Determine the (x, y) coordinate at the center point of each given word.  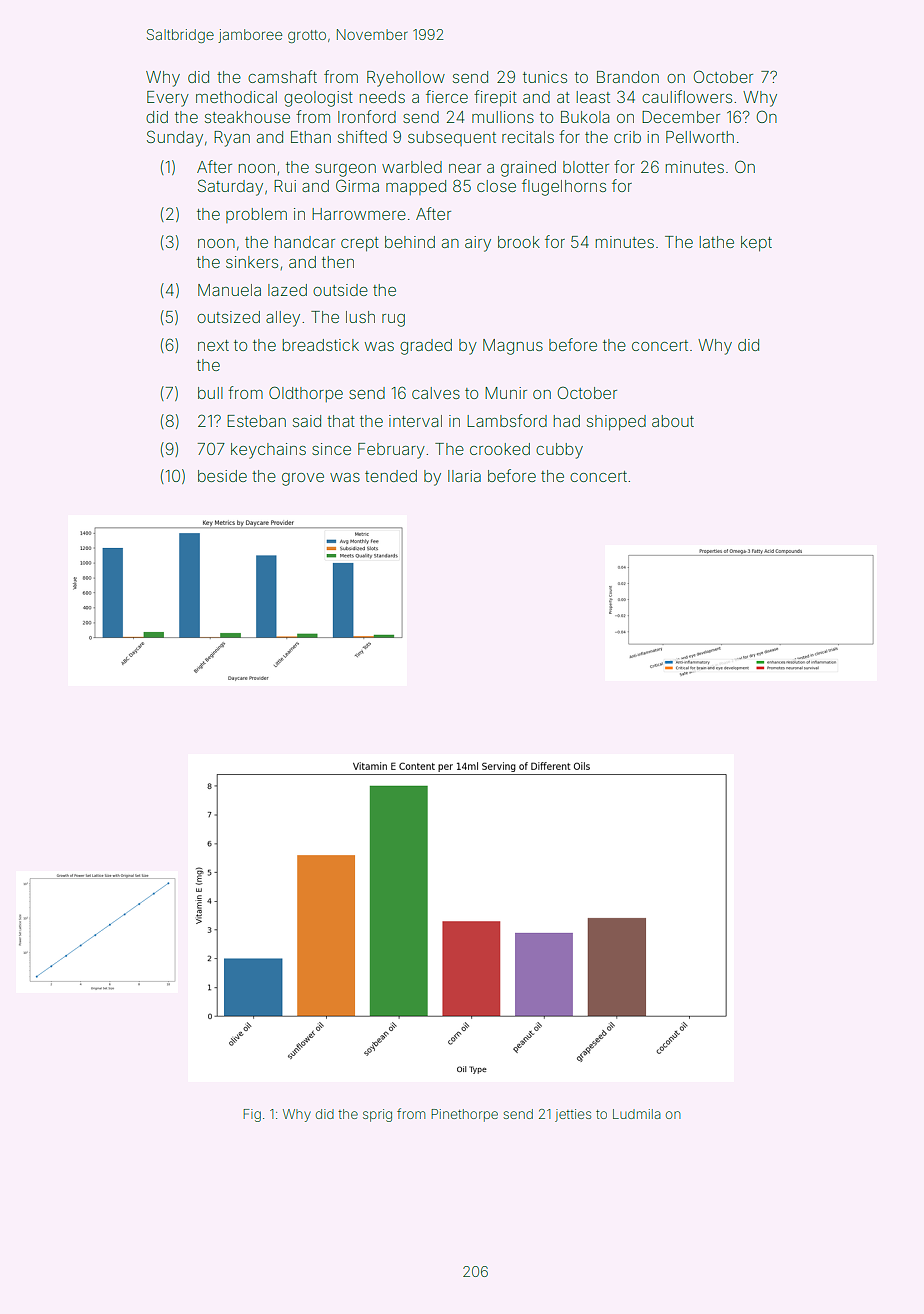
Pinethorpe (464, 1115)
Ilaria (464, 476)
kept (756, 244)
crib (627, 137)
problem (256, 215)
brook (519, 242)
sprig (377, 1115)
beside (222, 476)
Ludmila (637, 1114)
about (673, 421)
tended (391, 476)
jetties (573, 1115)
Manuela (229, 290)
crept (360, 244)
